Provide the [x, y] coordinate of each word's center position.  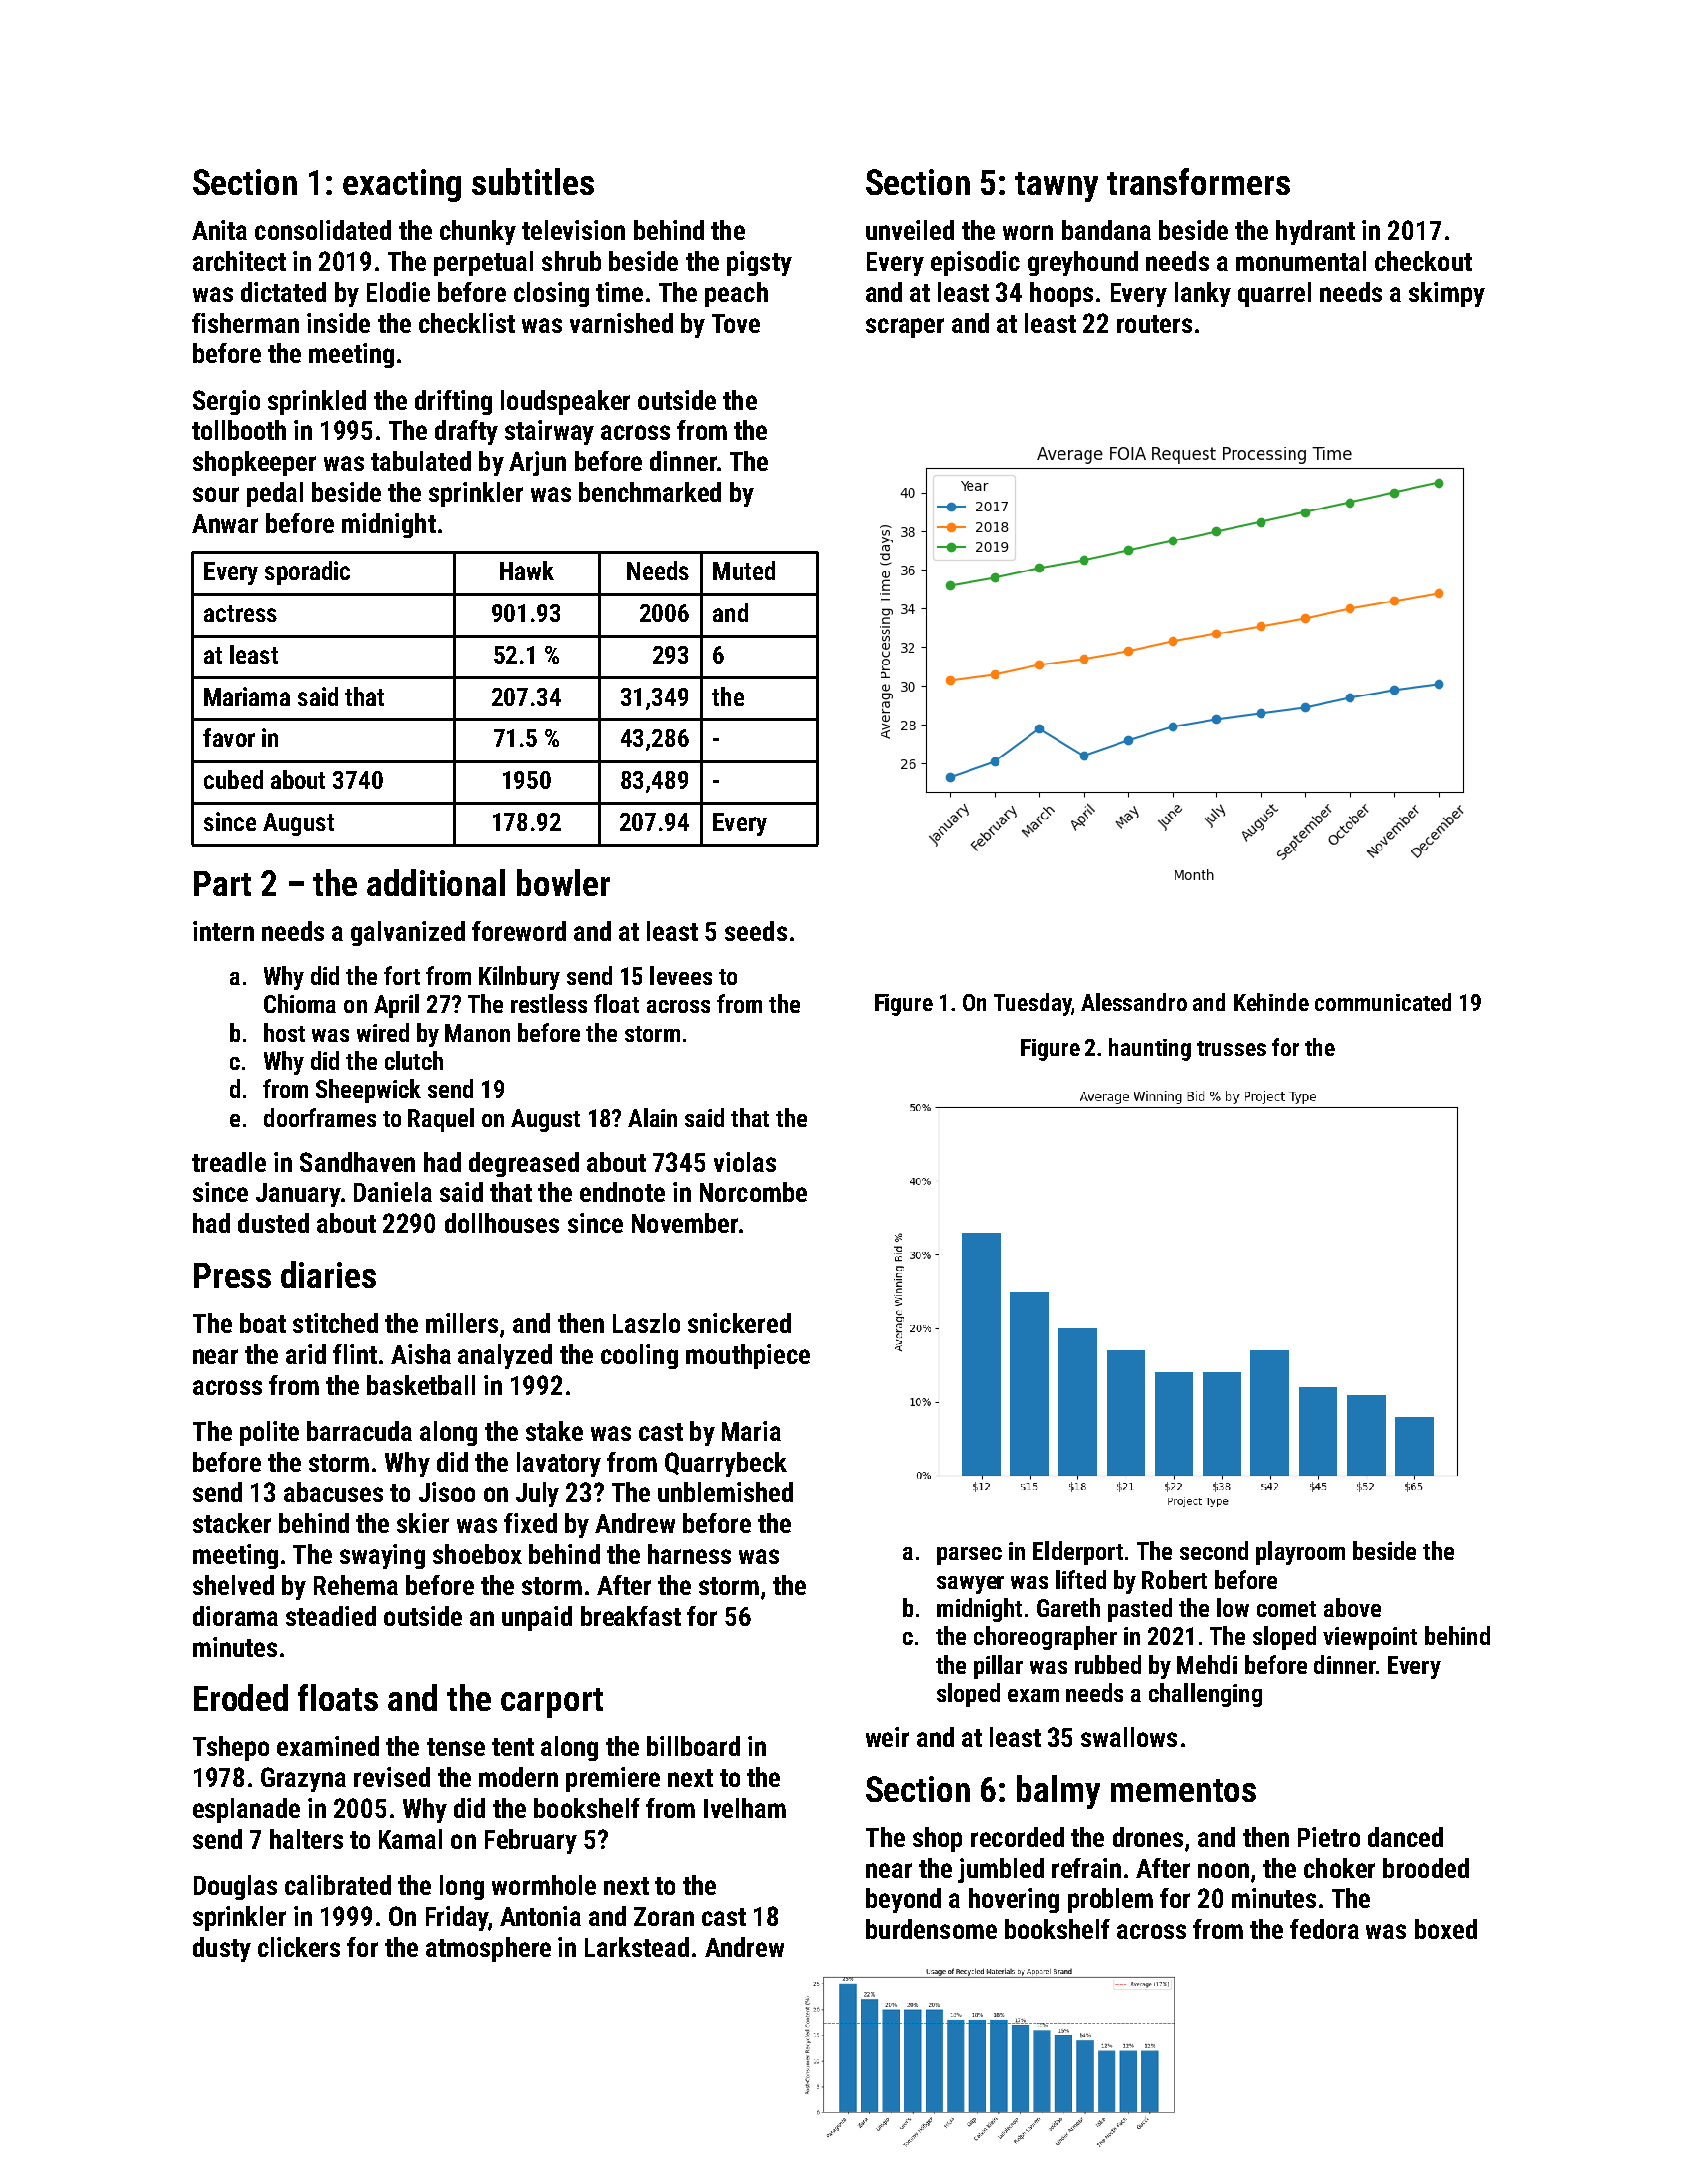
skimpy [1447, 294]
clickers [299, 1947]
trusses [1231, 1048]
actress [240, 613]
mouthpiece [748, 1356]
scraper [905, 328]
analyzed [505, 1356]
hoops [1061, 294]
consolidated [323, 230]
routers [1154, 324]
